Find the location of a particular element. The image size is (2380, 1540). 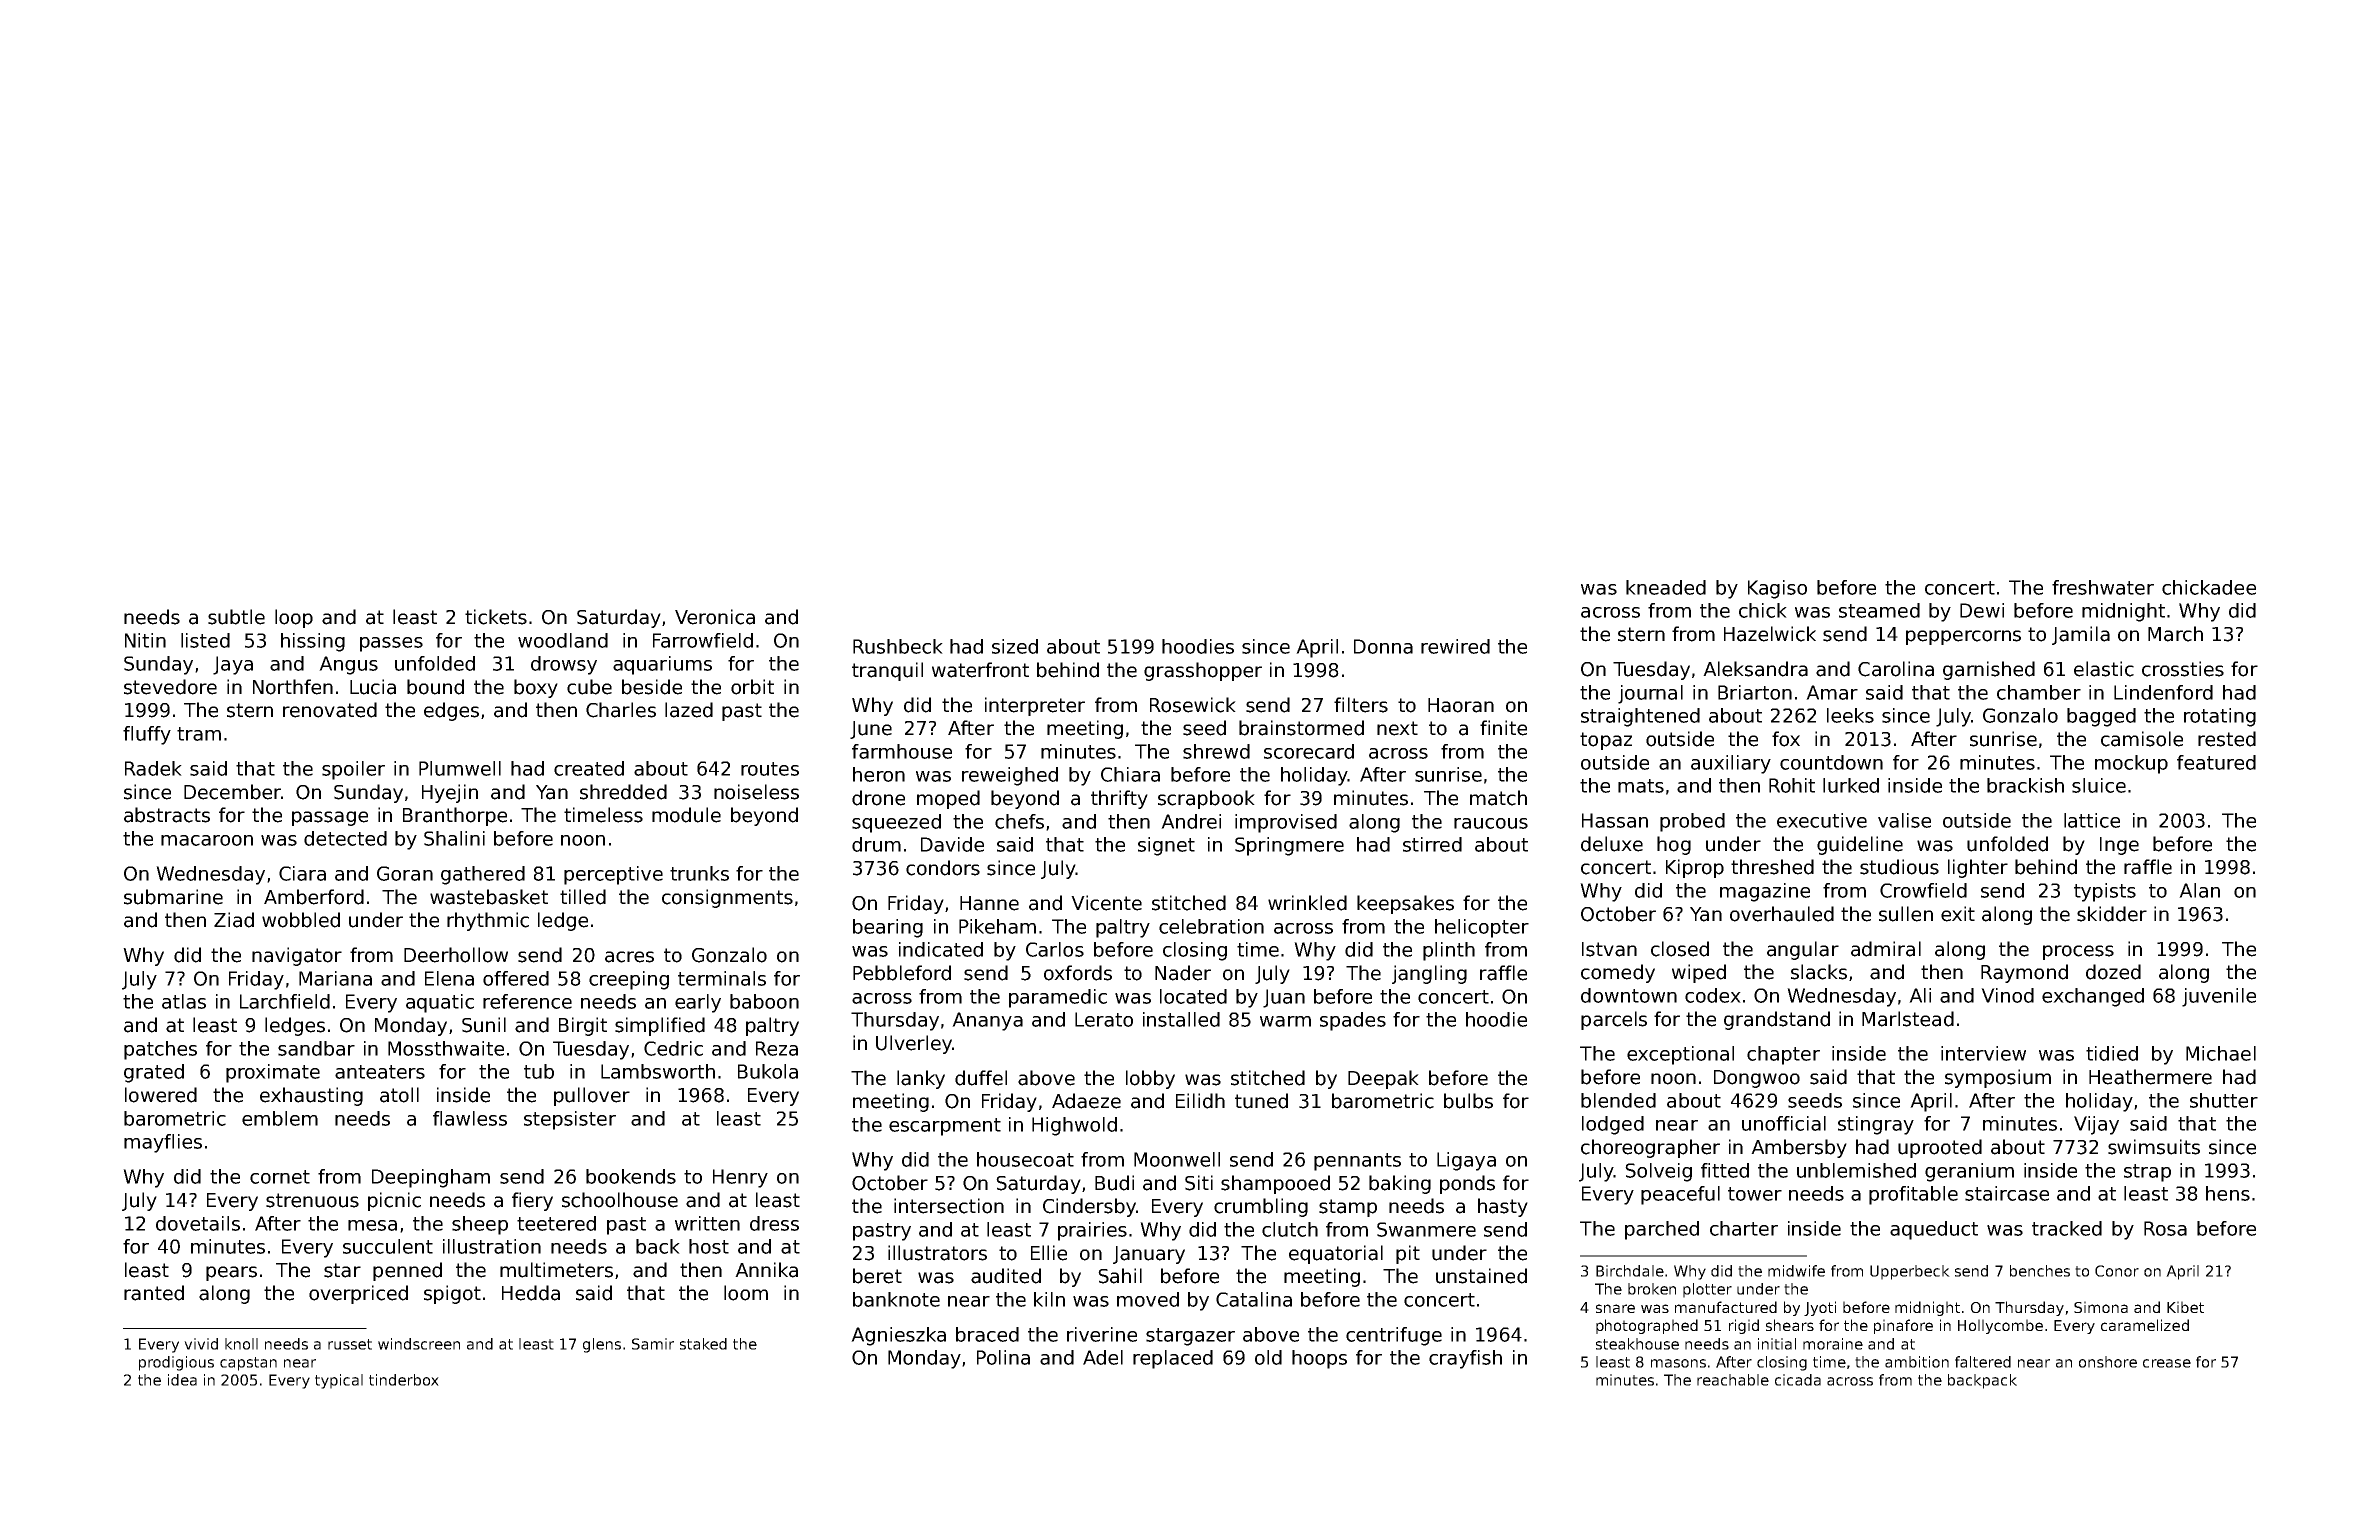

renovated is located at coordinates (330, 710).
